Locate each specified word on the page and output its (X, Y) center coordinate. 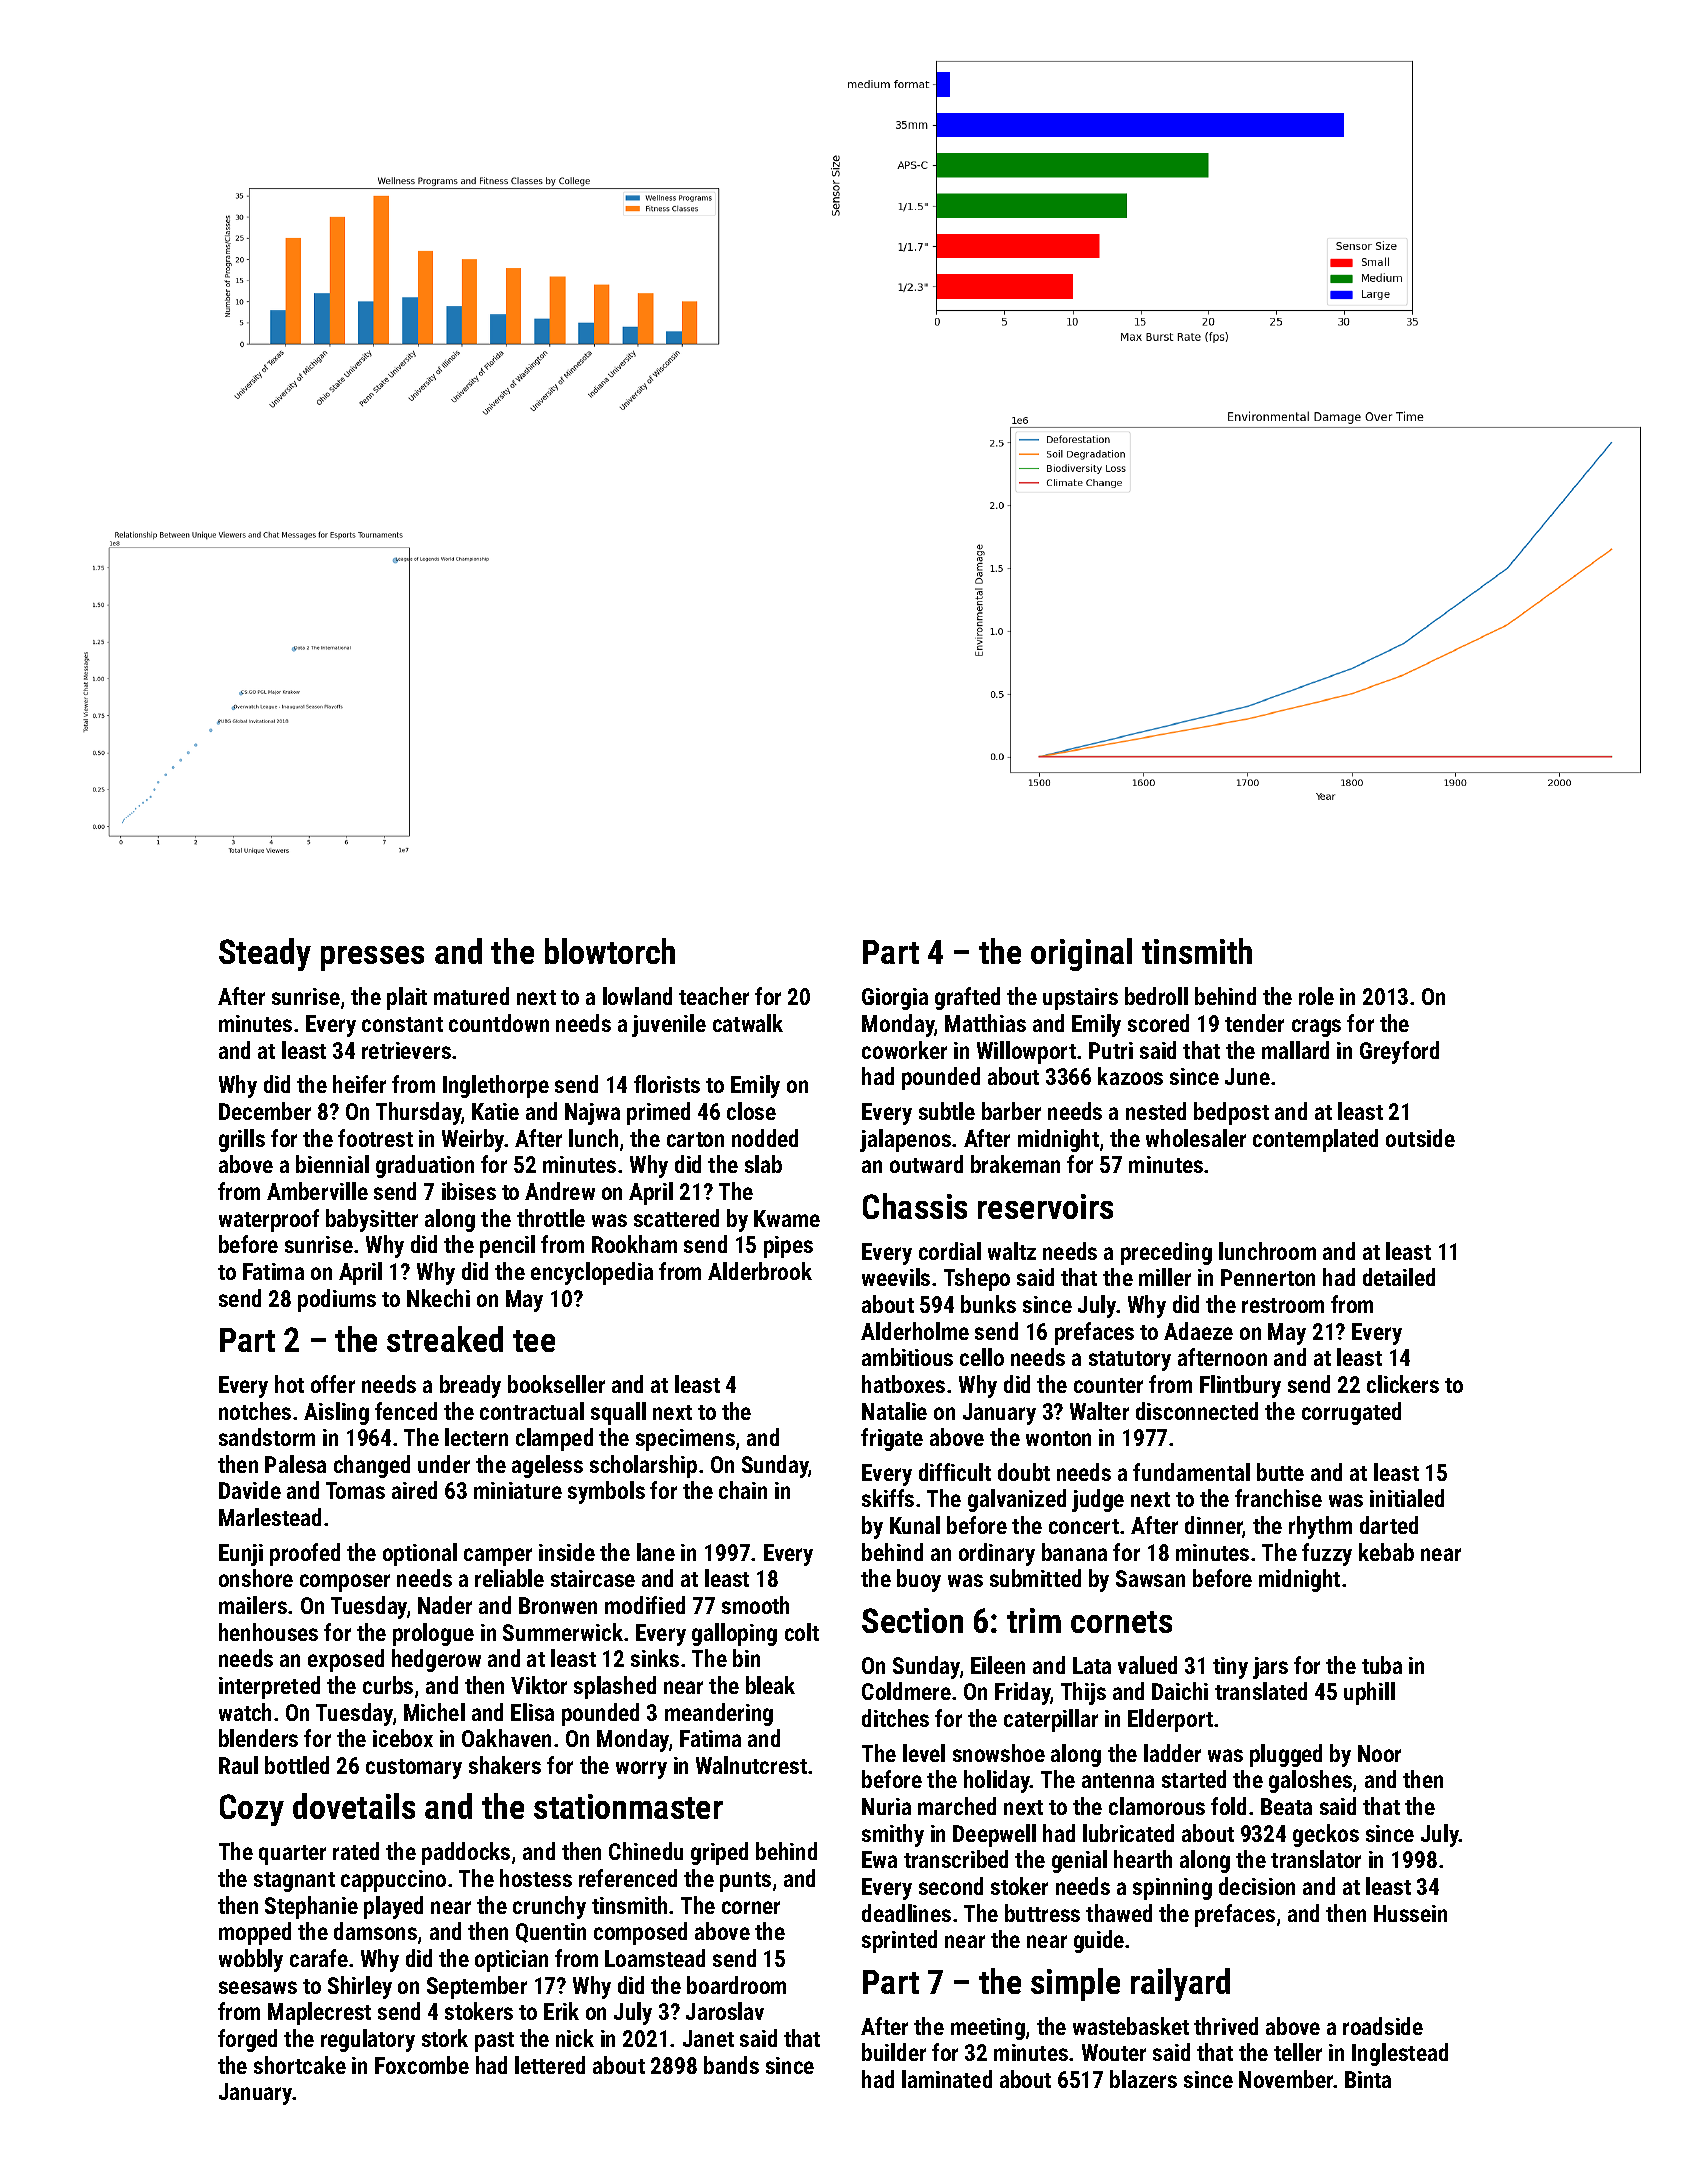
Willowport (1026, 1052)
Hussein (1410, 1913)
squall (618, 1413)
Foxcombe (422, 2065)
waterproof (269, 1220)
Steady (265, 954)
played (393, 1907)
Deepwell (994, 1835)
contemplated (1315, 1140)
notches (255, 1411)
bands (731, 2065)
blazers (1143, 2079)
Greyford (1399, 1052)
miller (1165, 1277)
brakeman (1015, 1164)
